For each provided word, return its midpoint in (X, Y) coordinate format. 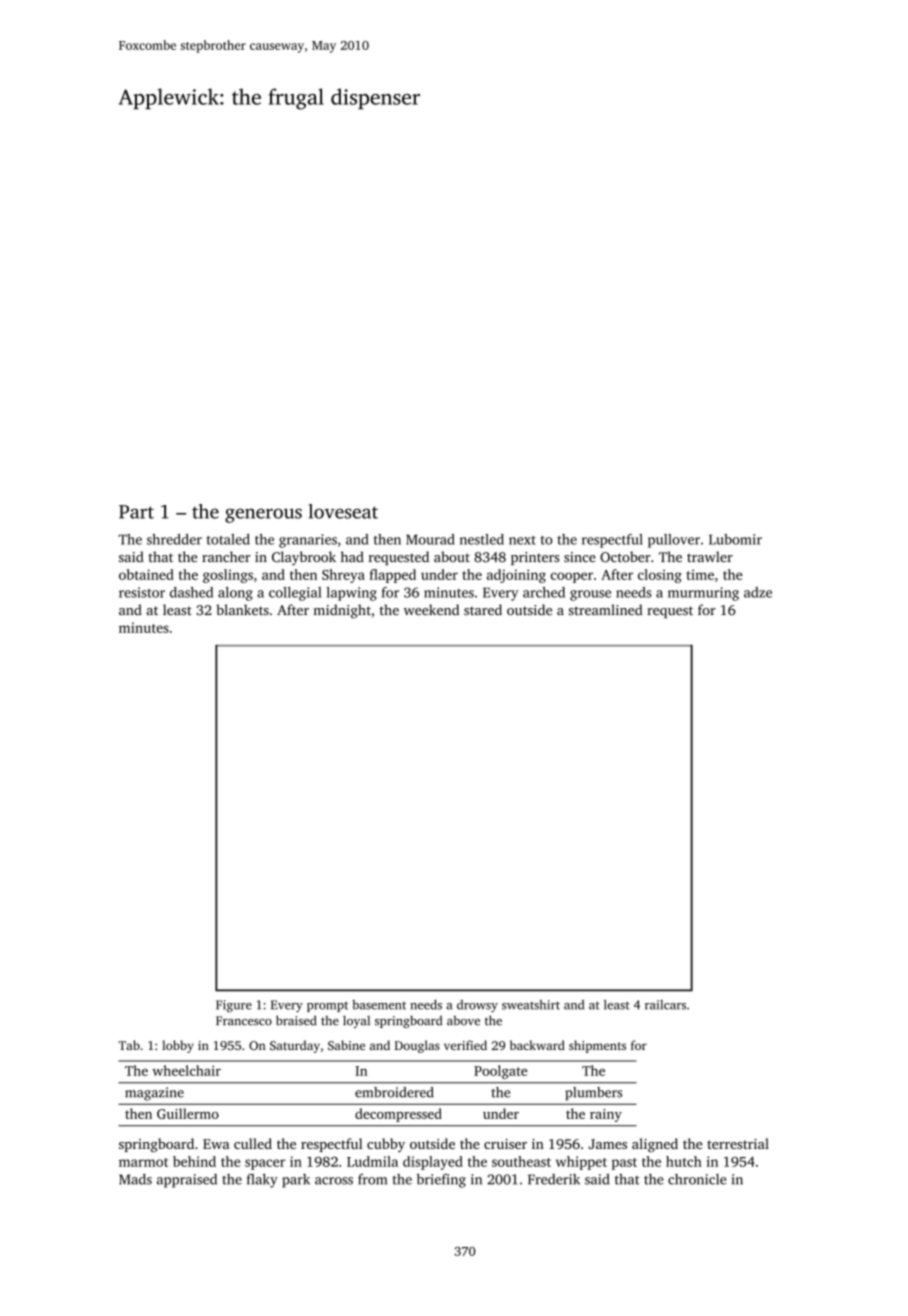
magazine (154, 1094)
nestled (482, 539)
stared (483, 609)
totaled (228, 539)
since (580, 557)
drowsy (477, 1006)
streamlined (606, 609)
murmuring (703, 594)
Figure (234, 1006)
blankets (242, 609)
